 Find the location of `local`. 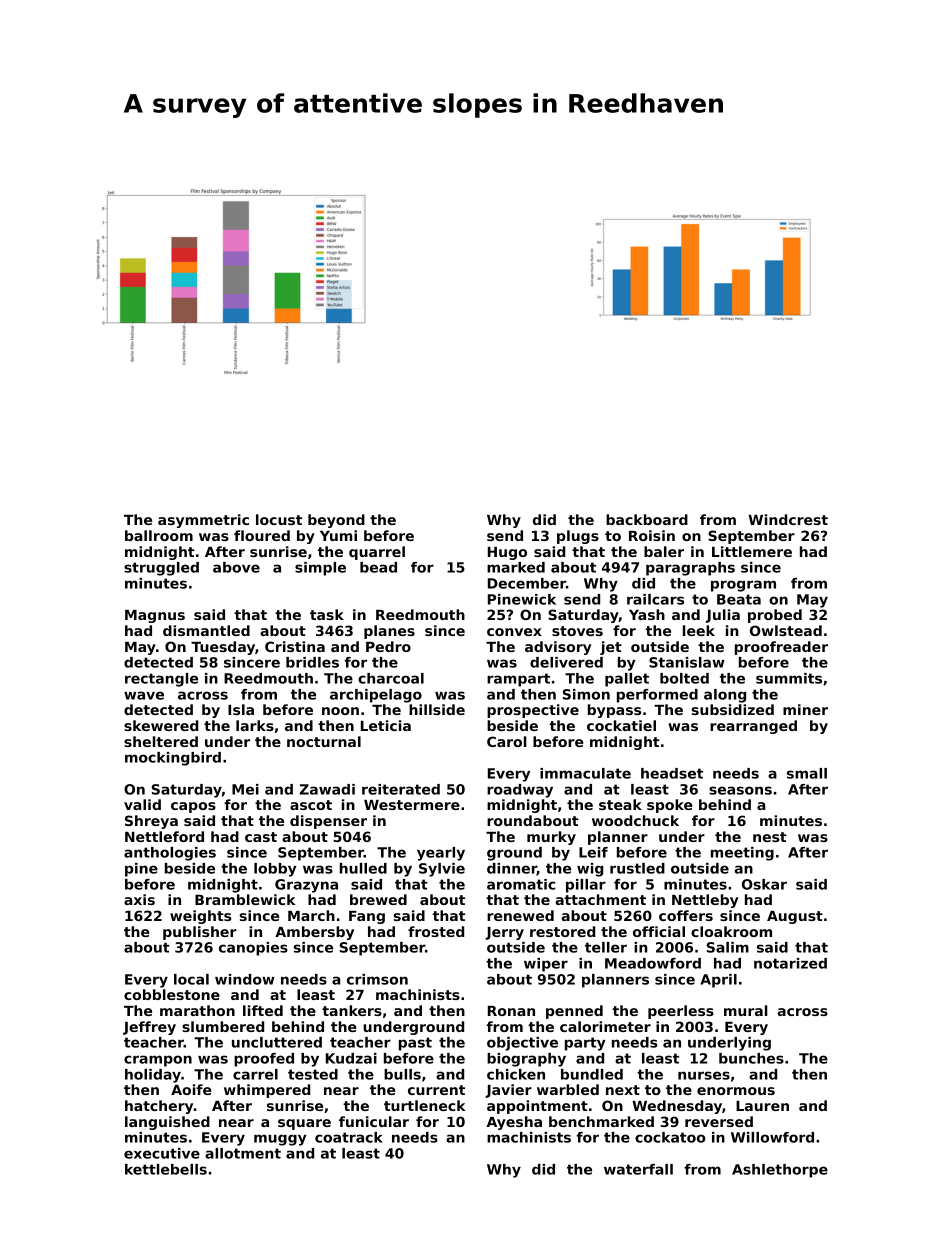

local is located at coordinates (191, 979).
